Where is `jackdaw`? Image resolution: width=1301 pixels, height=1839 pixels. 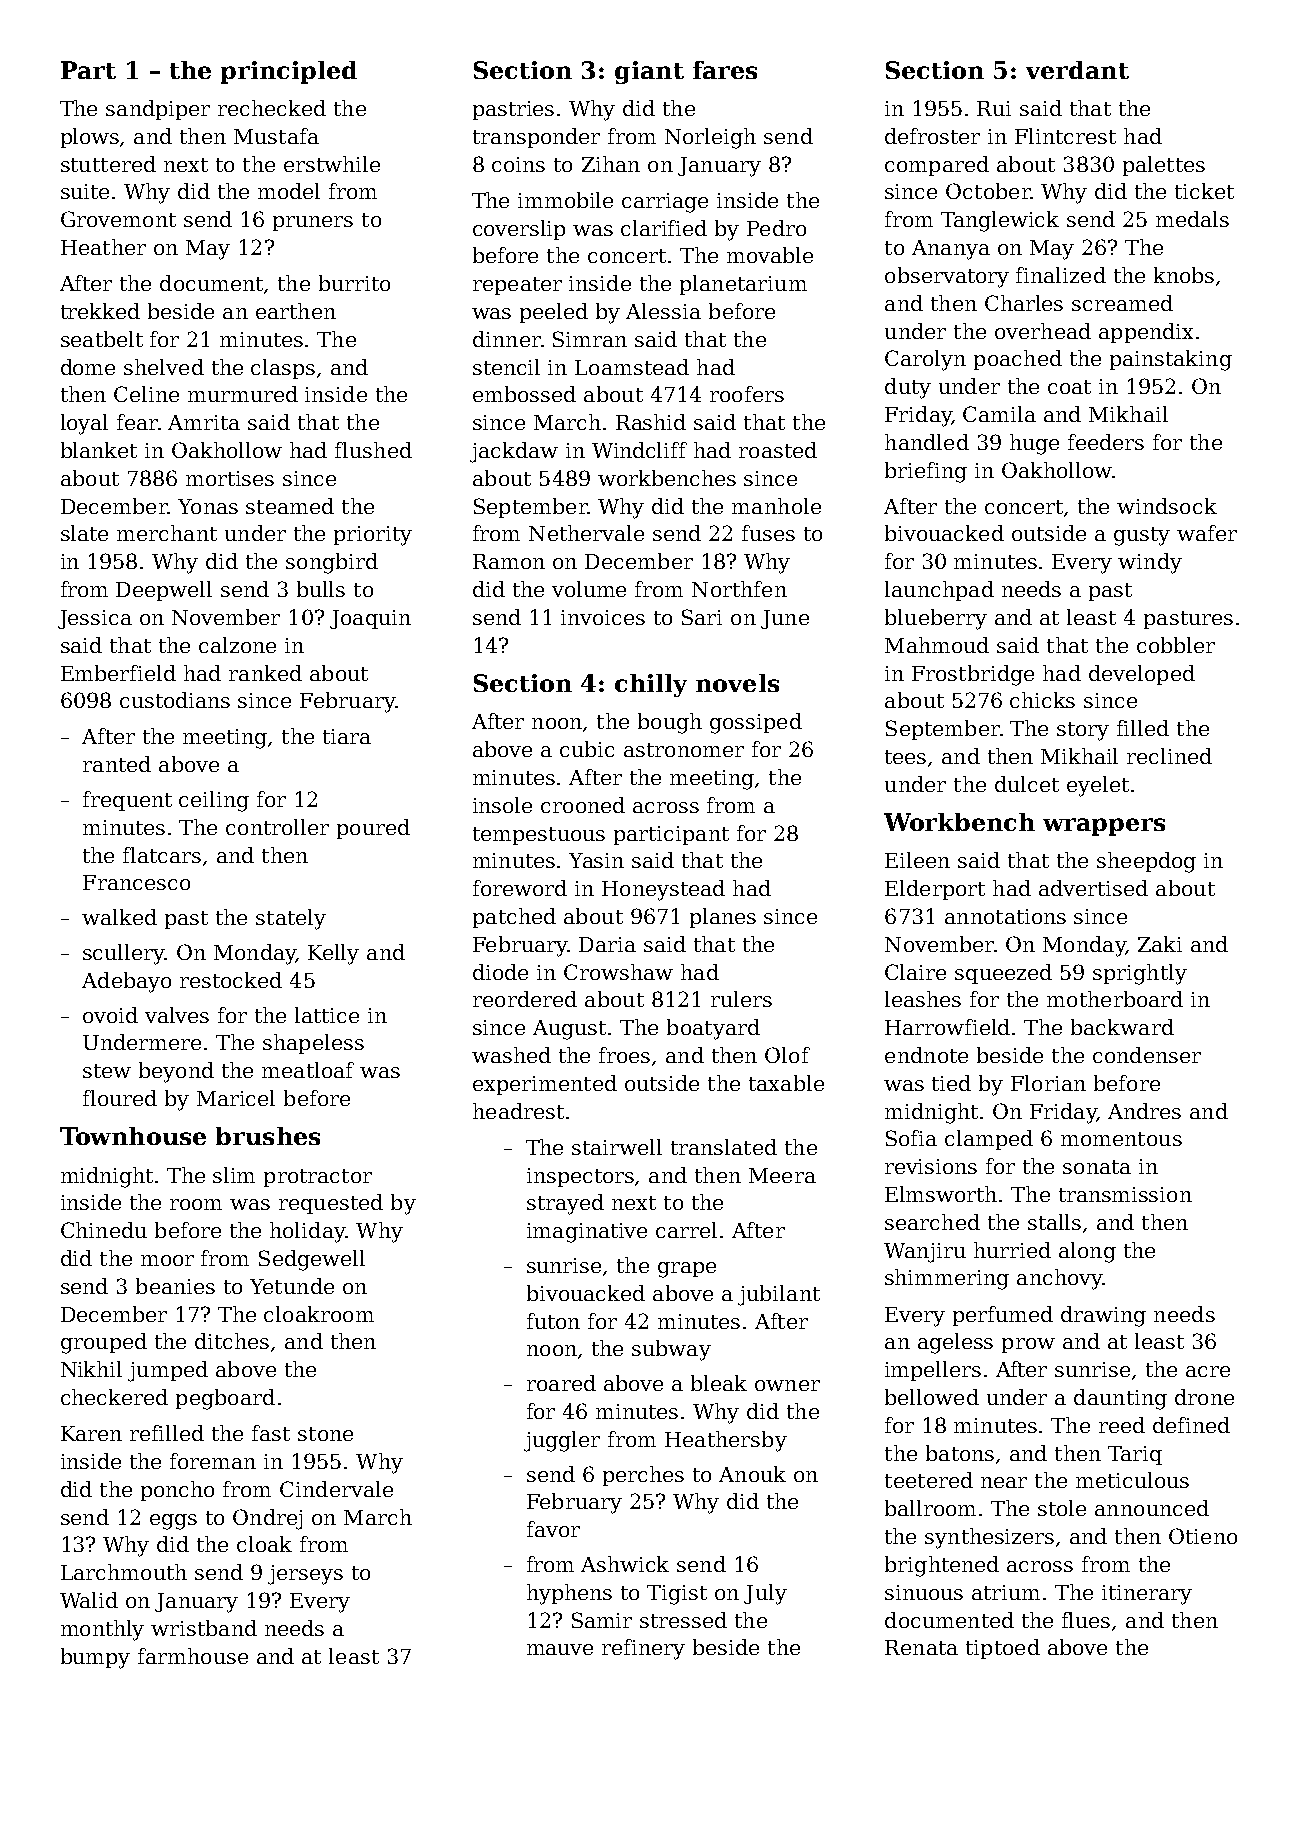 jackdaw is located at coordinates (514, 452).
